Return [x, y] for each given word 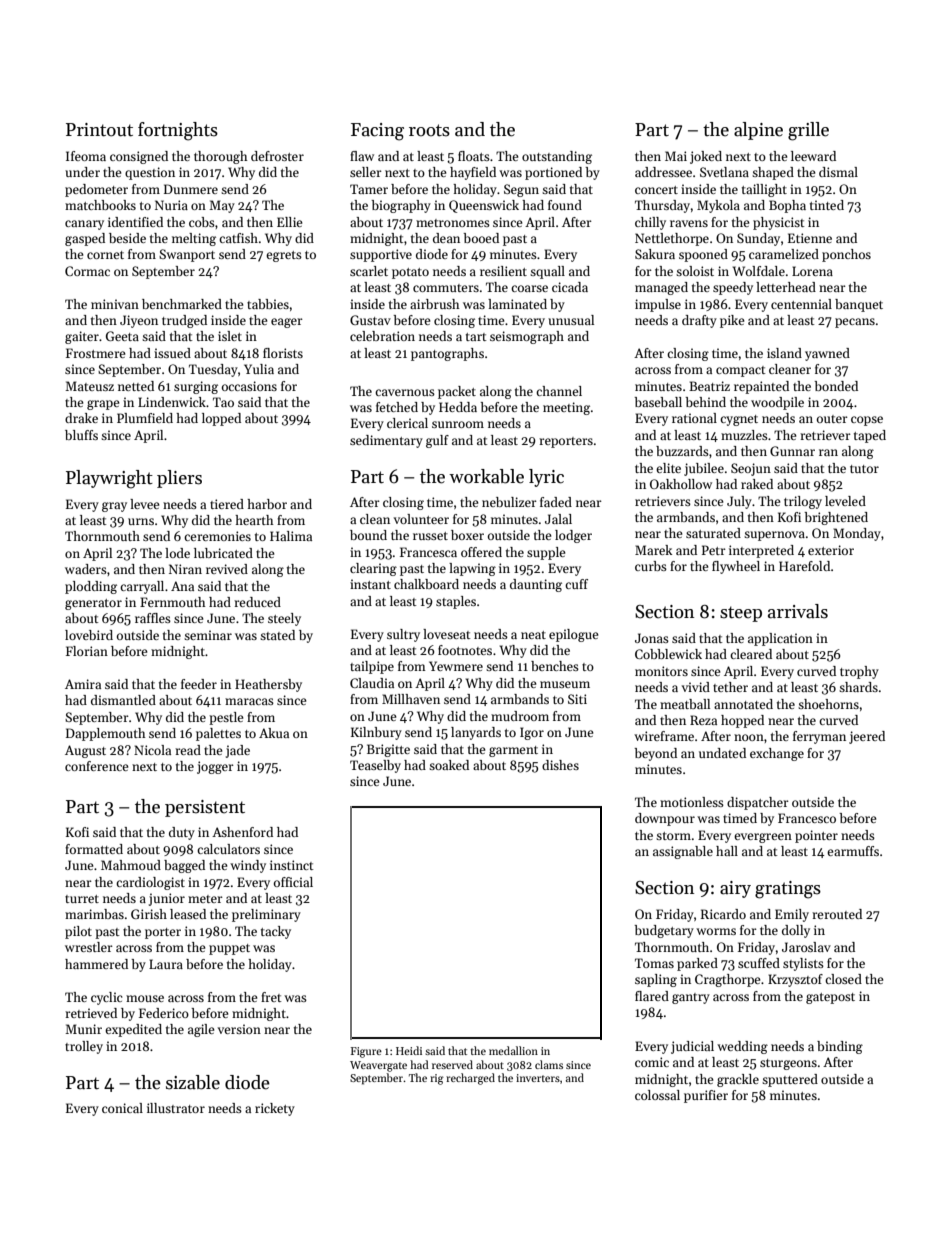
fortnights [178, 131]
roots [429, 130]
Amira [83, 684]
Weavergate [378, 1066]
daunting [536, 585]
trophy [859, 672]
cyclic [106, 998]
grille [808, 131]
